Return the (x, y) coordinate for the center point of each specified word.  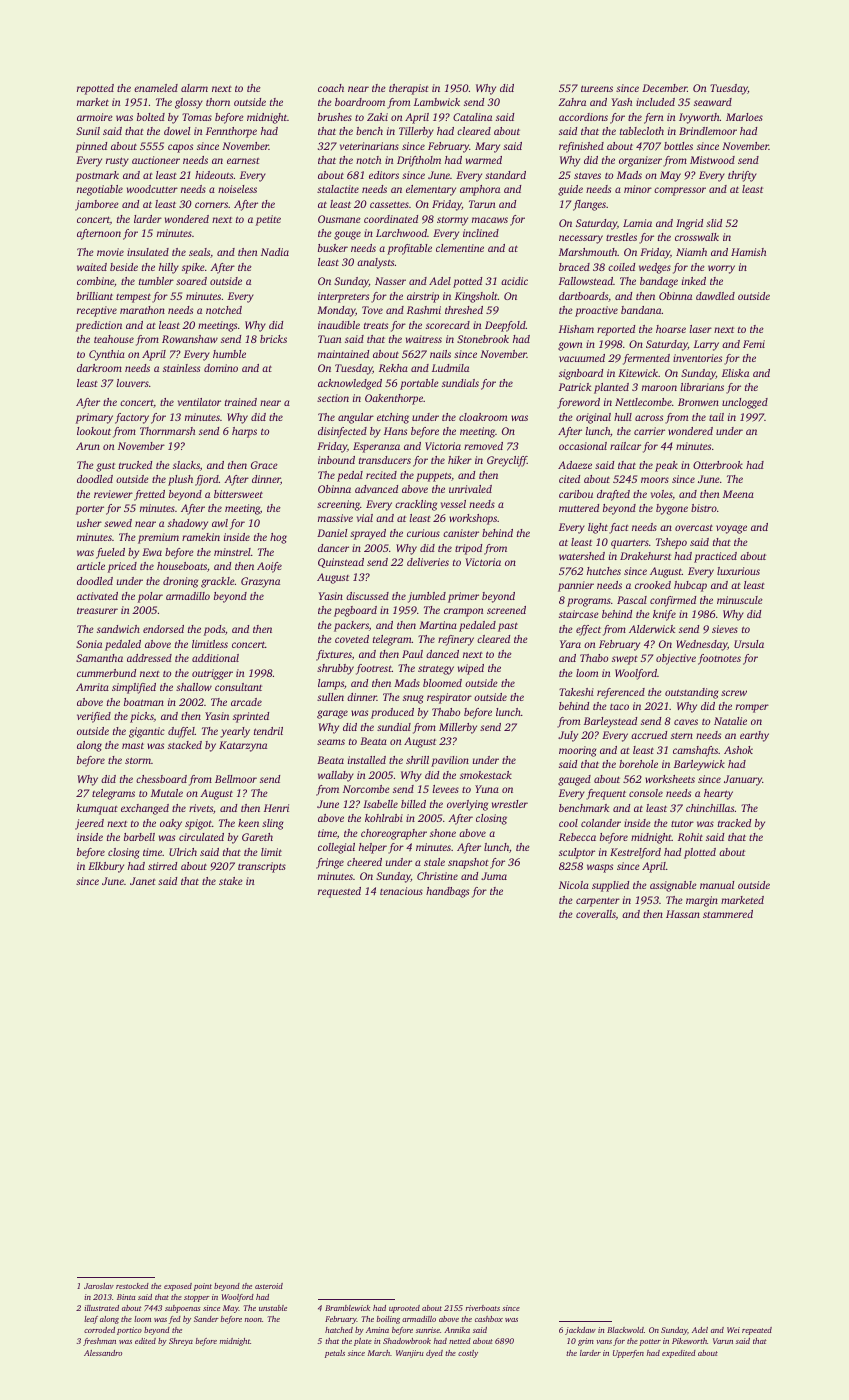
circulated (201, 837)
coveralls (596, 914)
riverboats (483, 1308)
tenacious (401, 891)
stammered (728, 914)
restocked (132, 1286)
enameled (156, 88)
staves (587, 175)
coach (331, 88)
